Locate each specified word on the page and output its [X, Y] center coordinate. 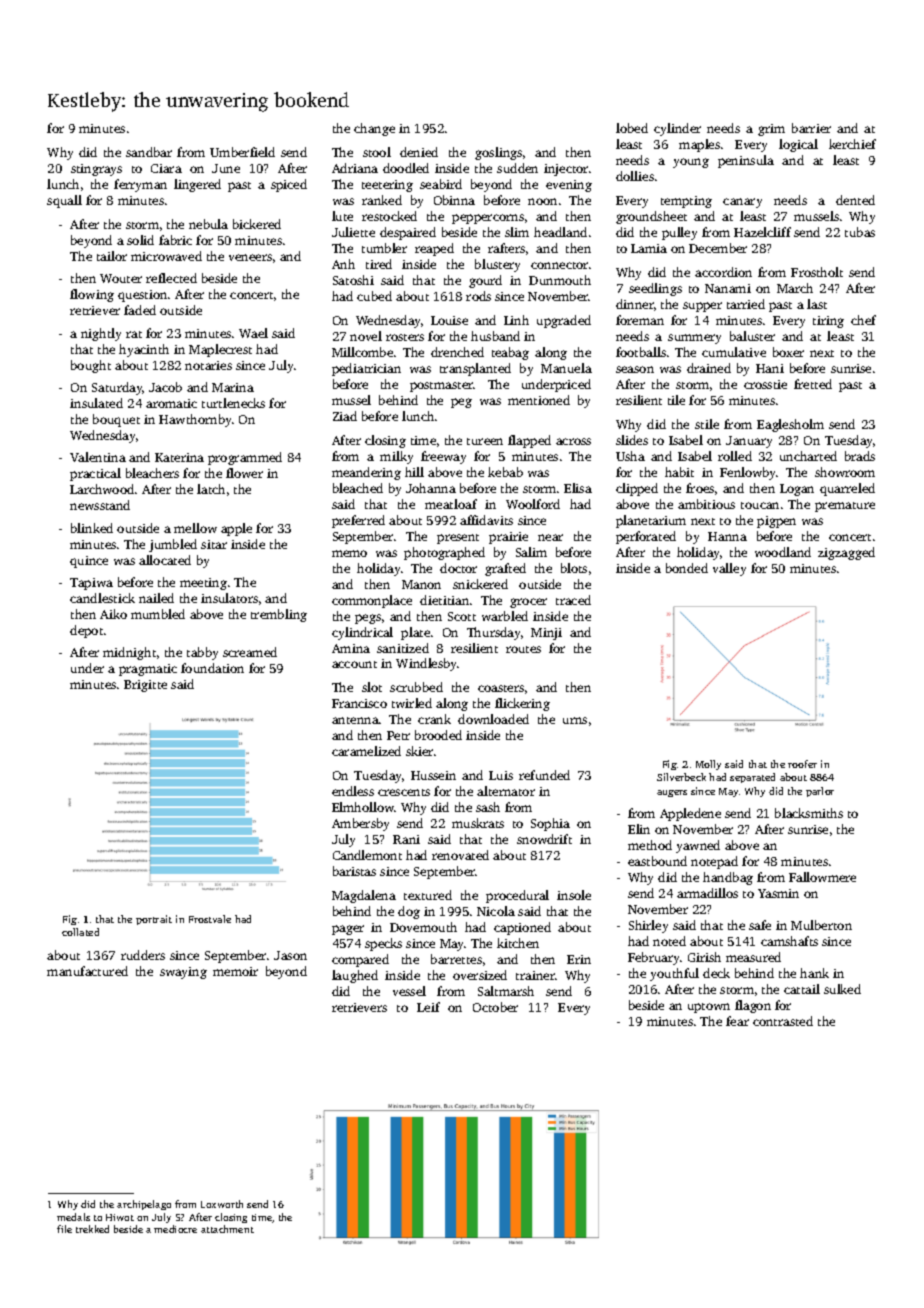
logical [798, 145]
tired [379, 264]
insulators [229, 598]
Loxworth [222, 1204]
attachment [227, 1229]
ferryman [140, 185]
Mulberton [821, 925]
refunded [544, 775]
